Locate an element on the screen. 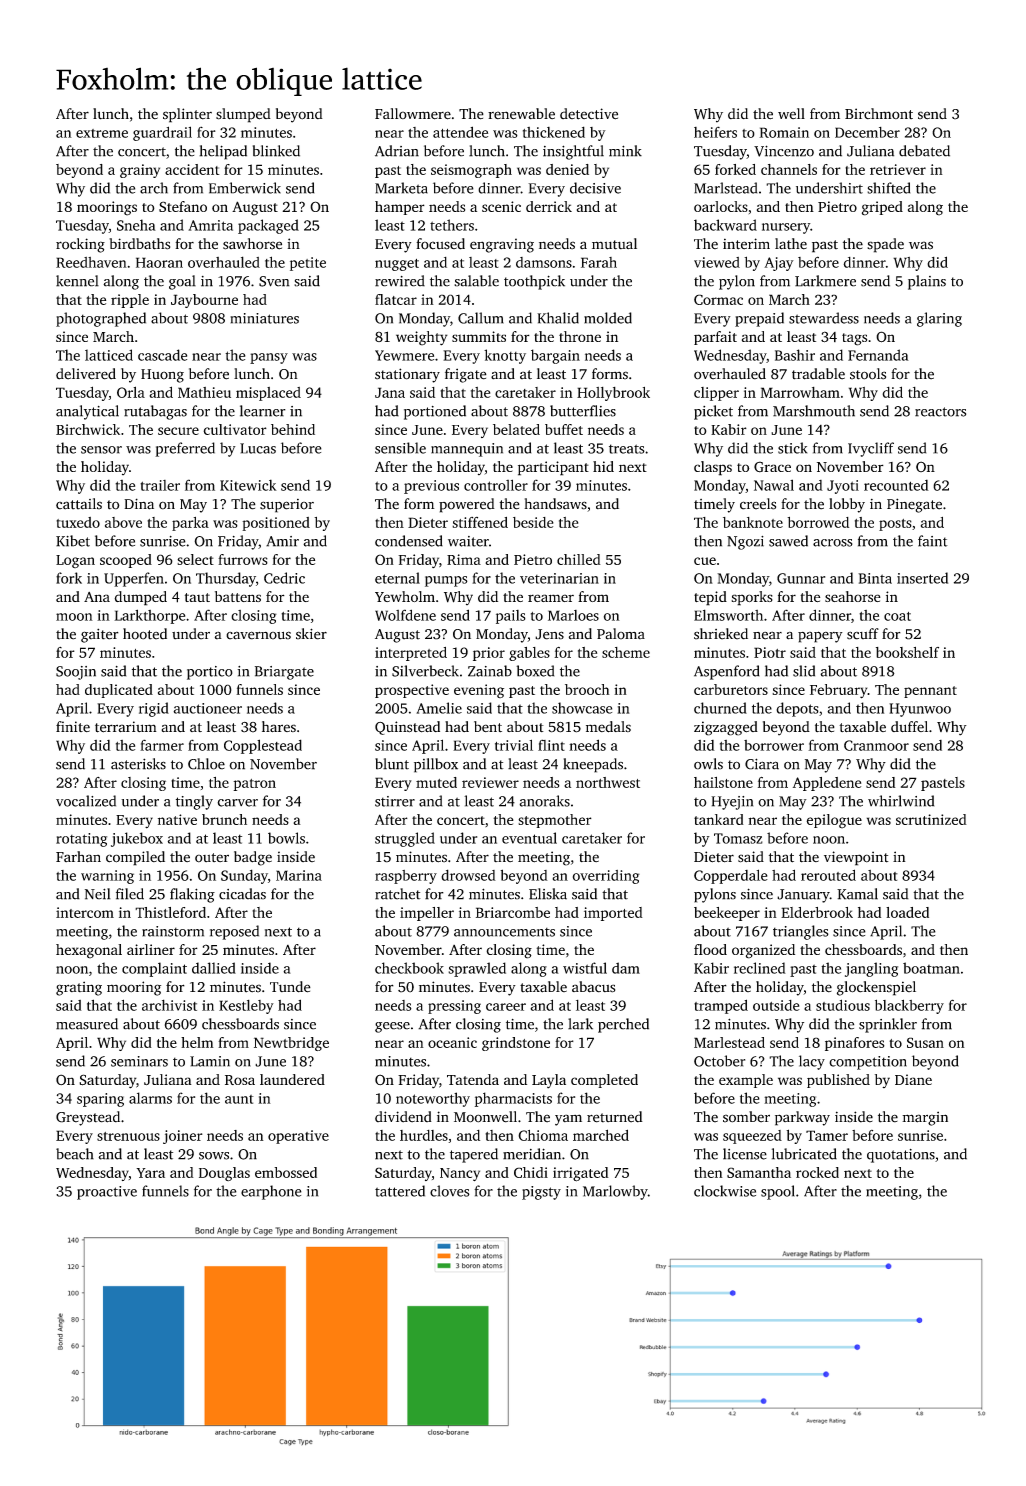 This screenshot has height=1486, width=1026. sensible is located at coordinates (400, 448).
